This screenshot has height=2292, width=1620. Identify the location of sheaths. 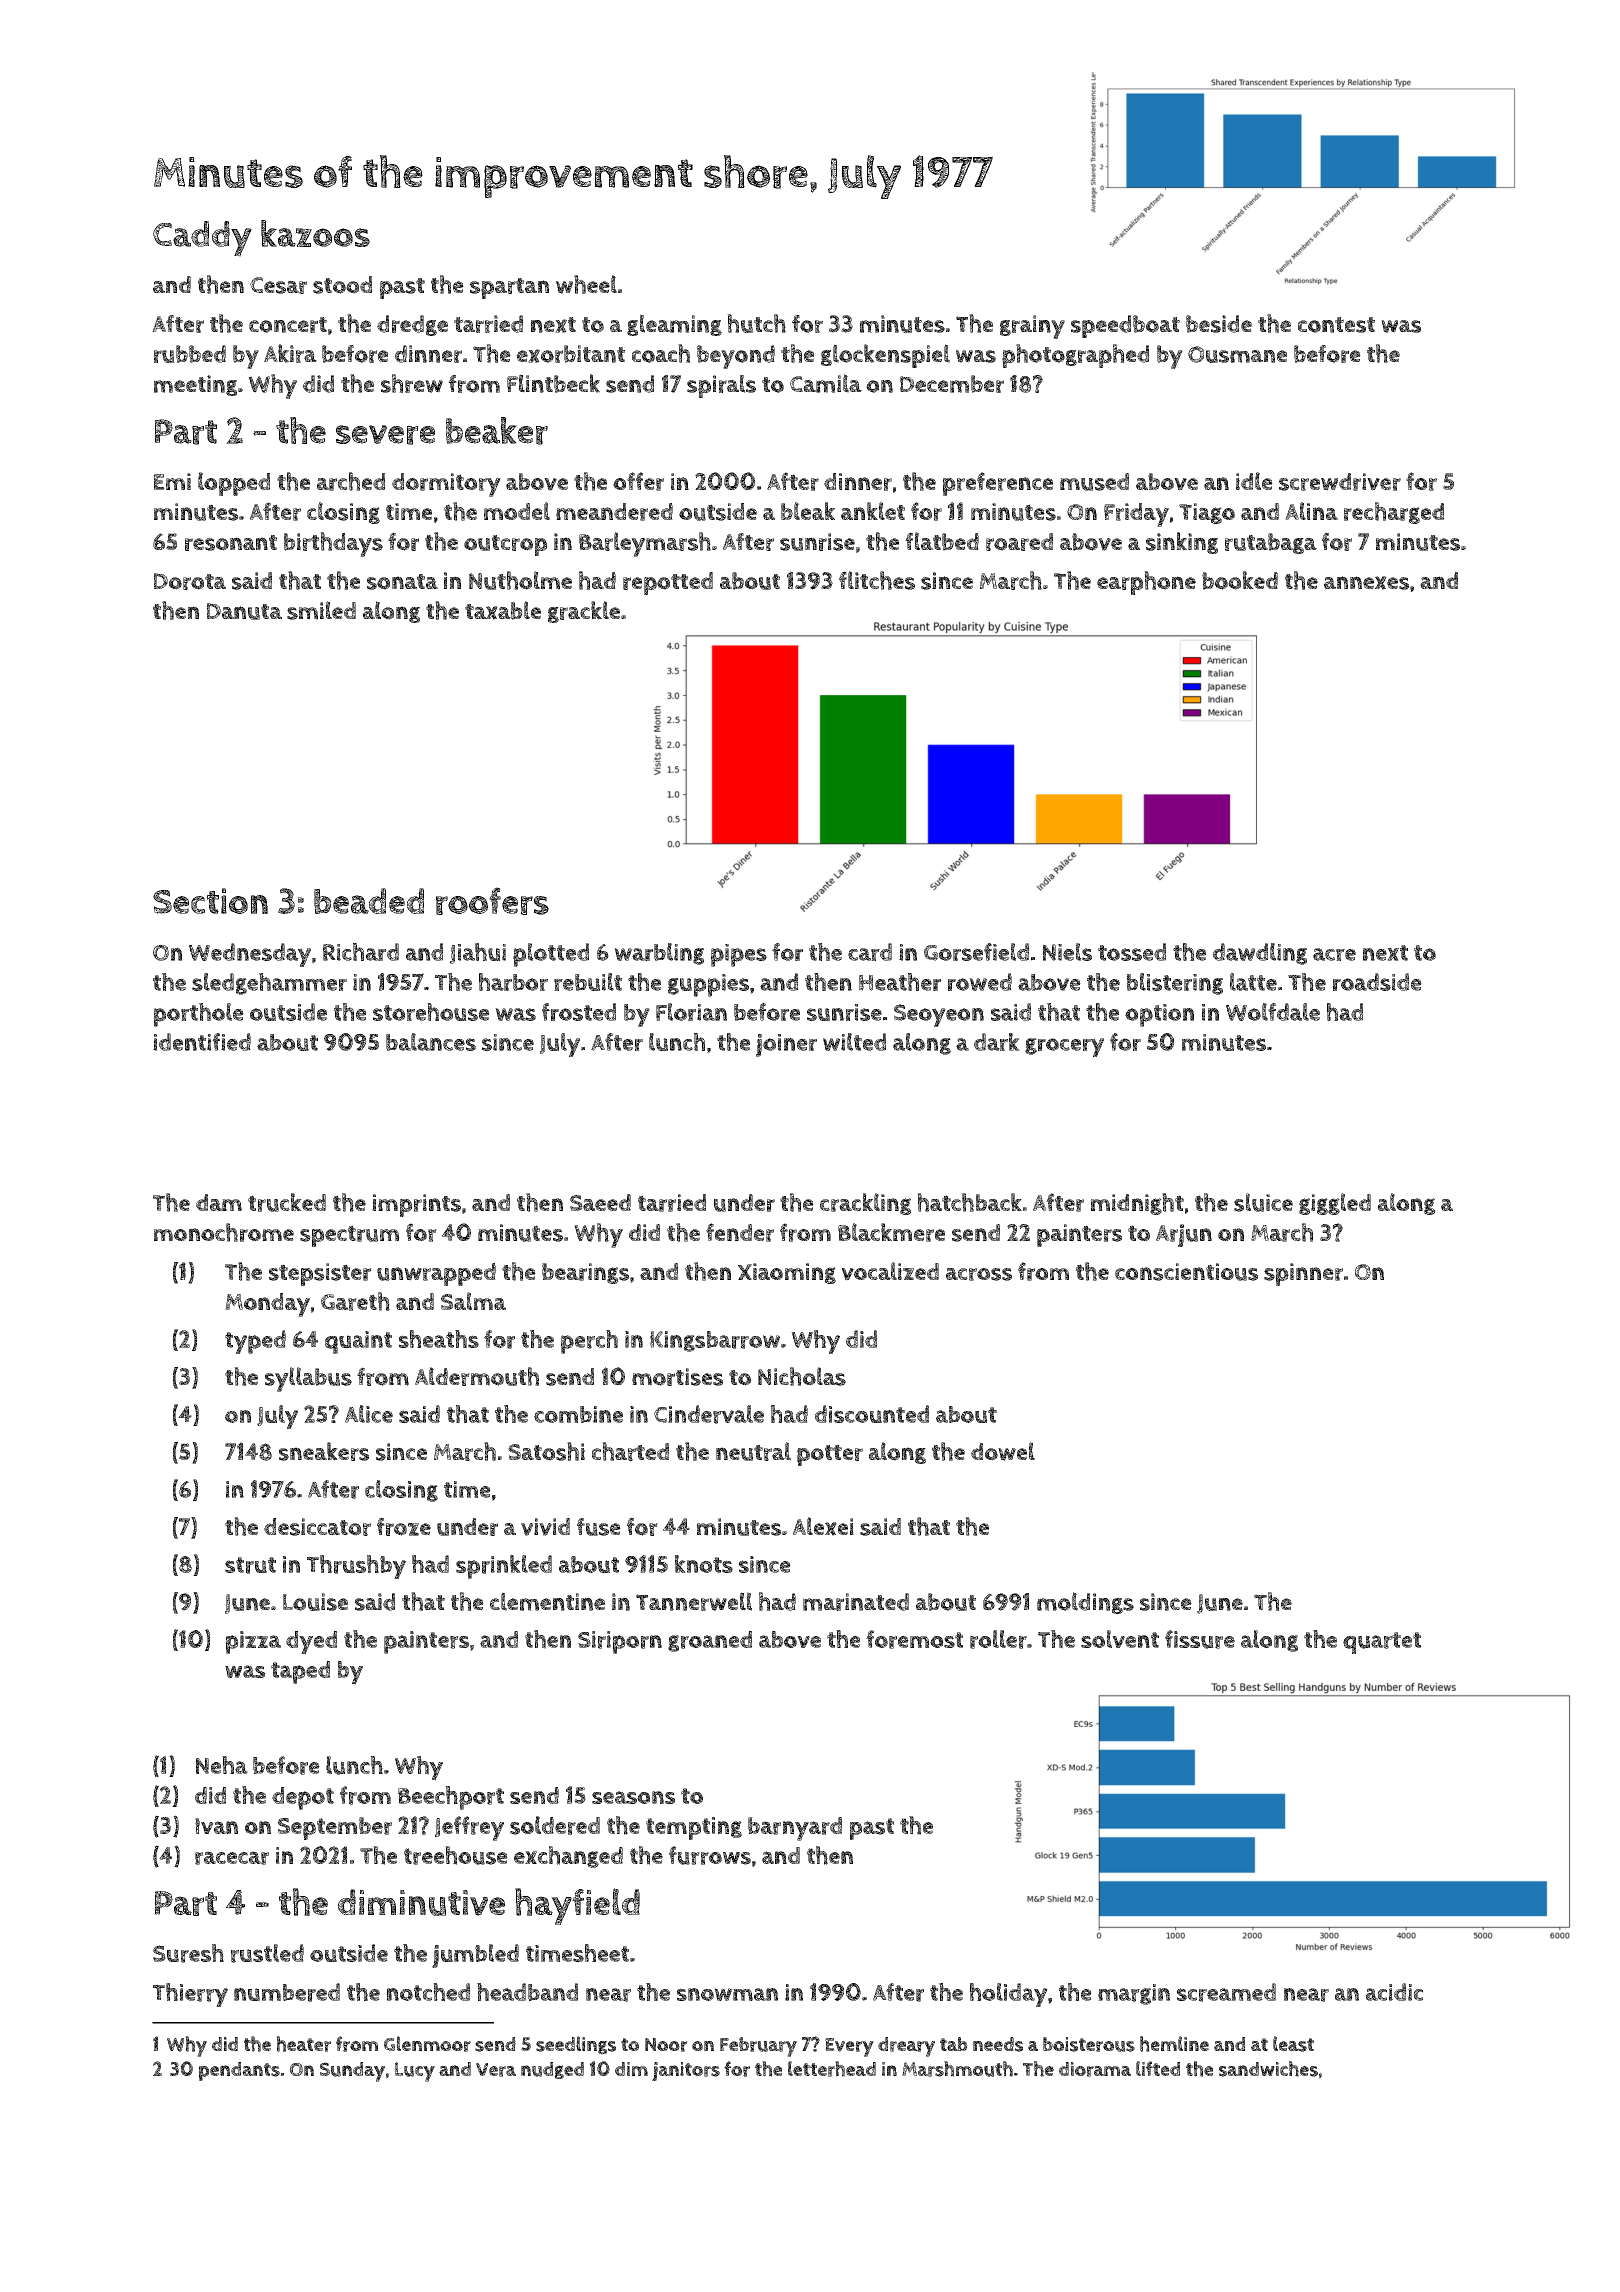
(439, 1339).
